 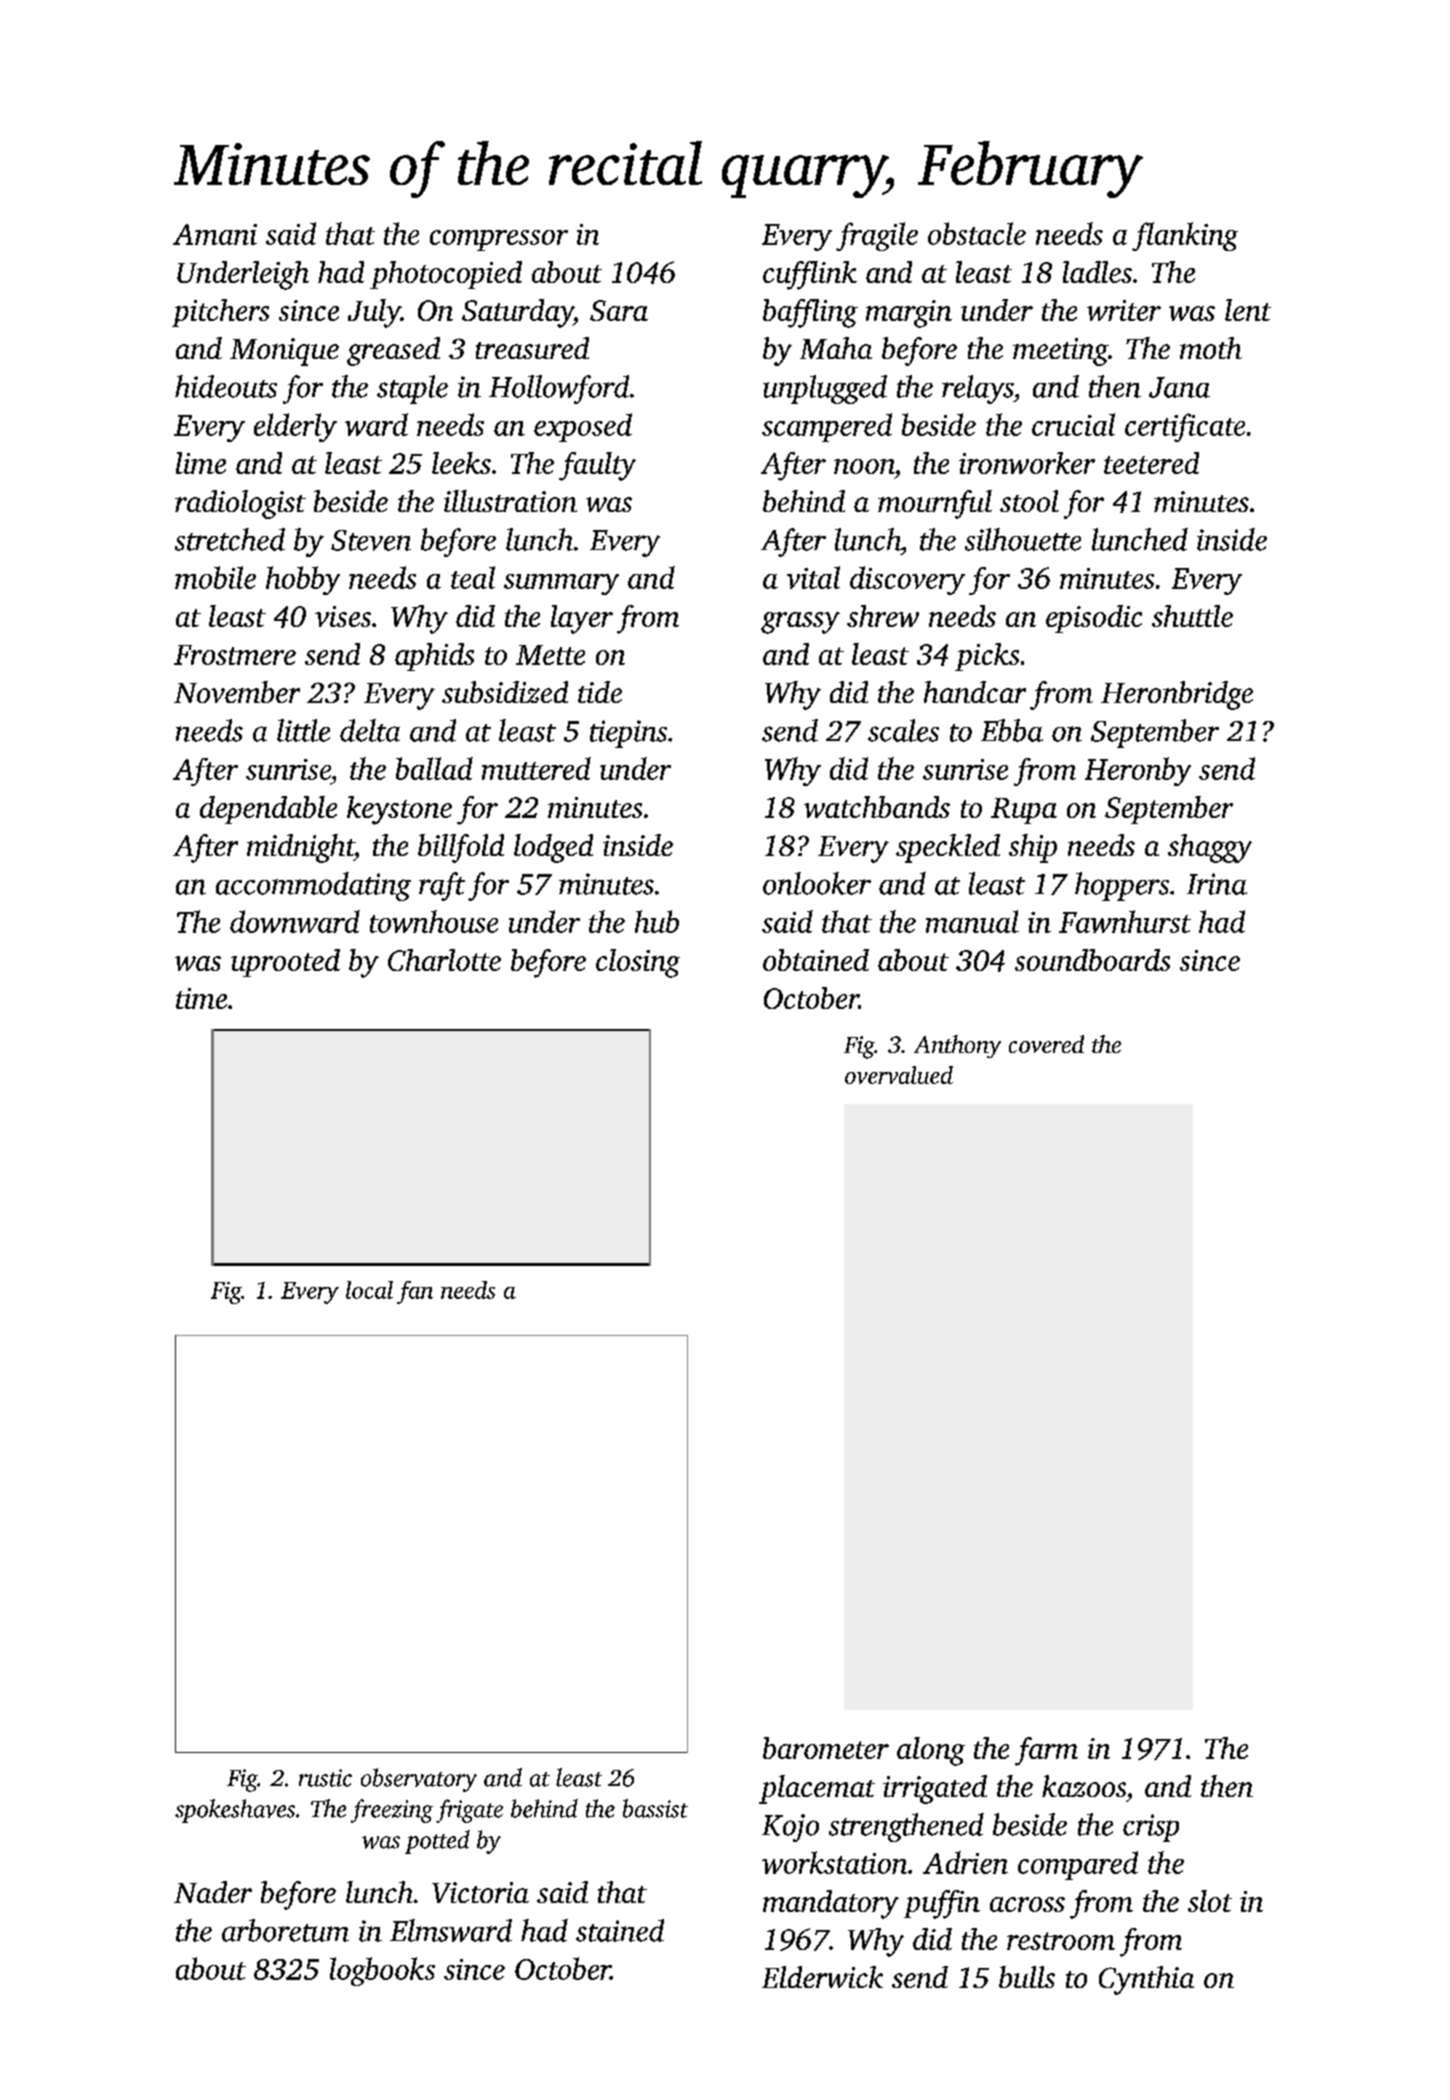 What do you see at coordinates (826, 1748) in the document?
I see `barometer` at bounding box center [826, 1748].
